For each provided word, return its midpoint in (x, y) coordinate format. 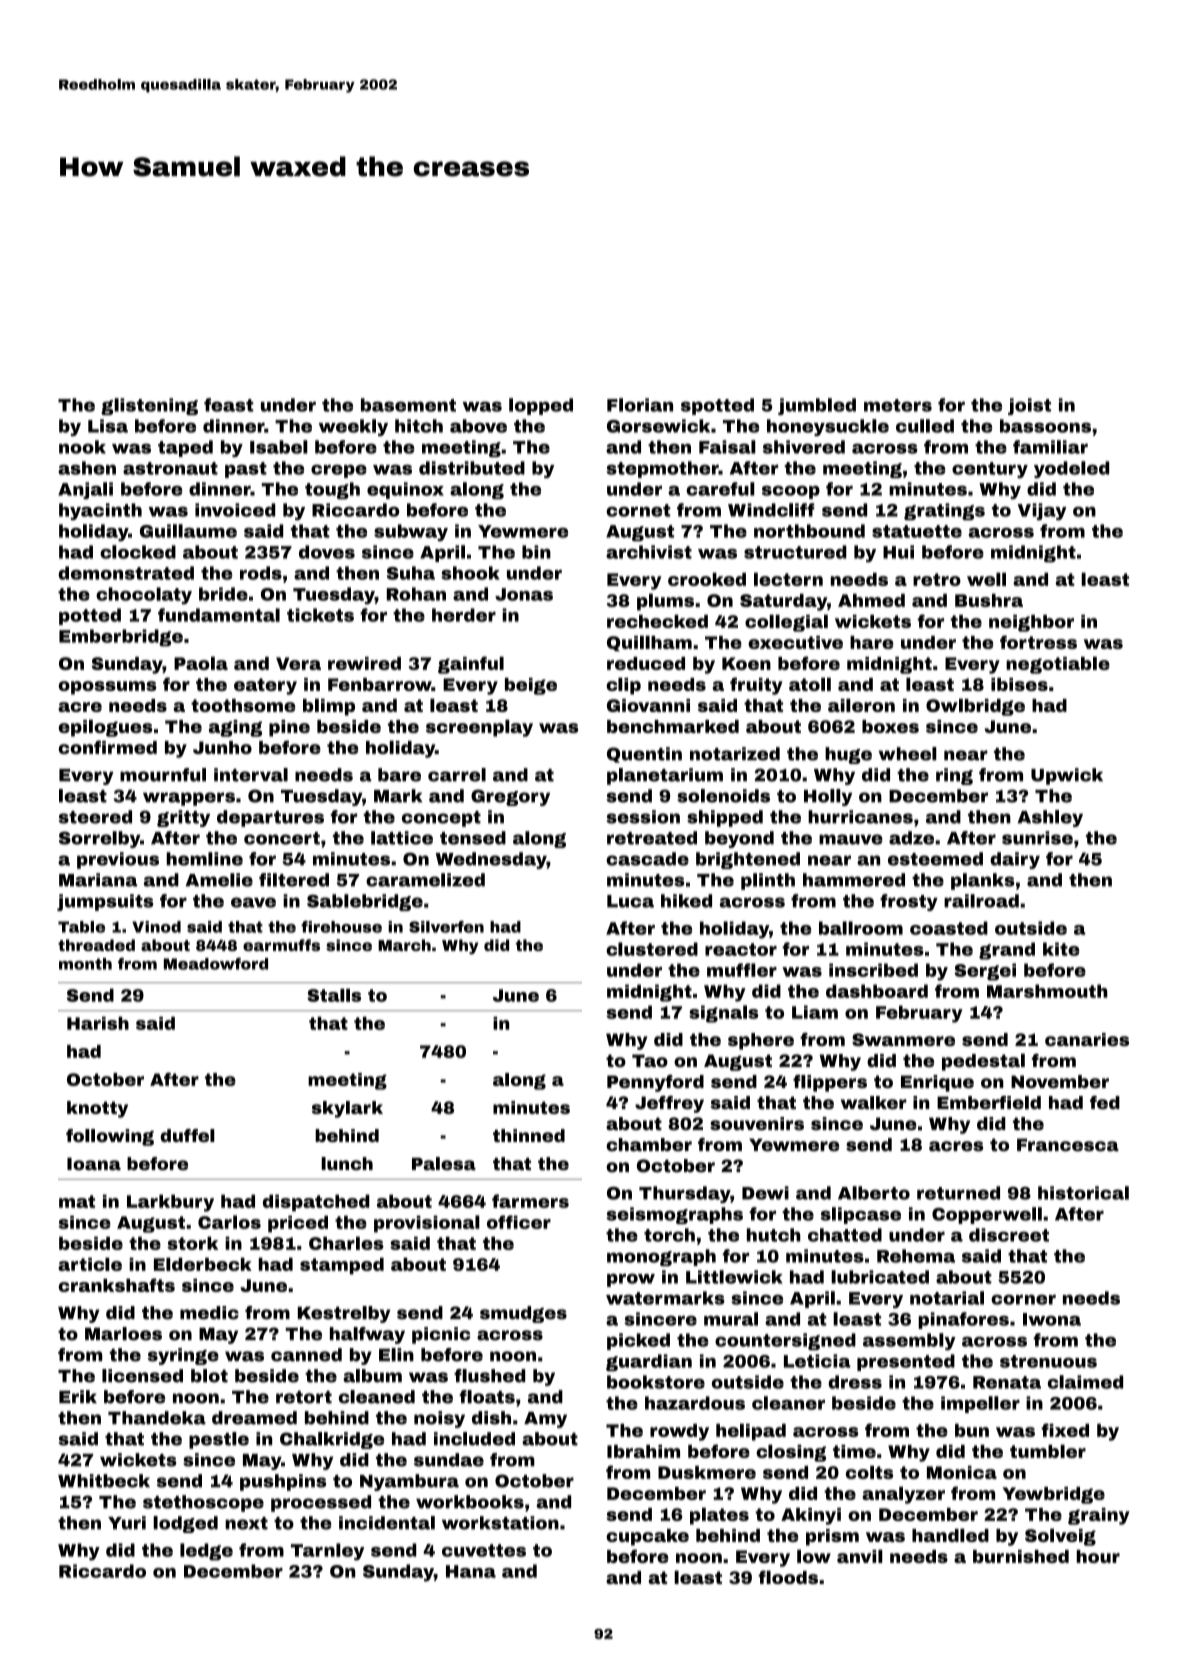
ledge (206, 1552)
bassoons (1045, 426)
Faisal (727, 447)
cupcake (647, 1537)
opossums (107, 688)
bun (972, 1430)
